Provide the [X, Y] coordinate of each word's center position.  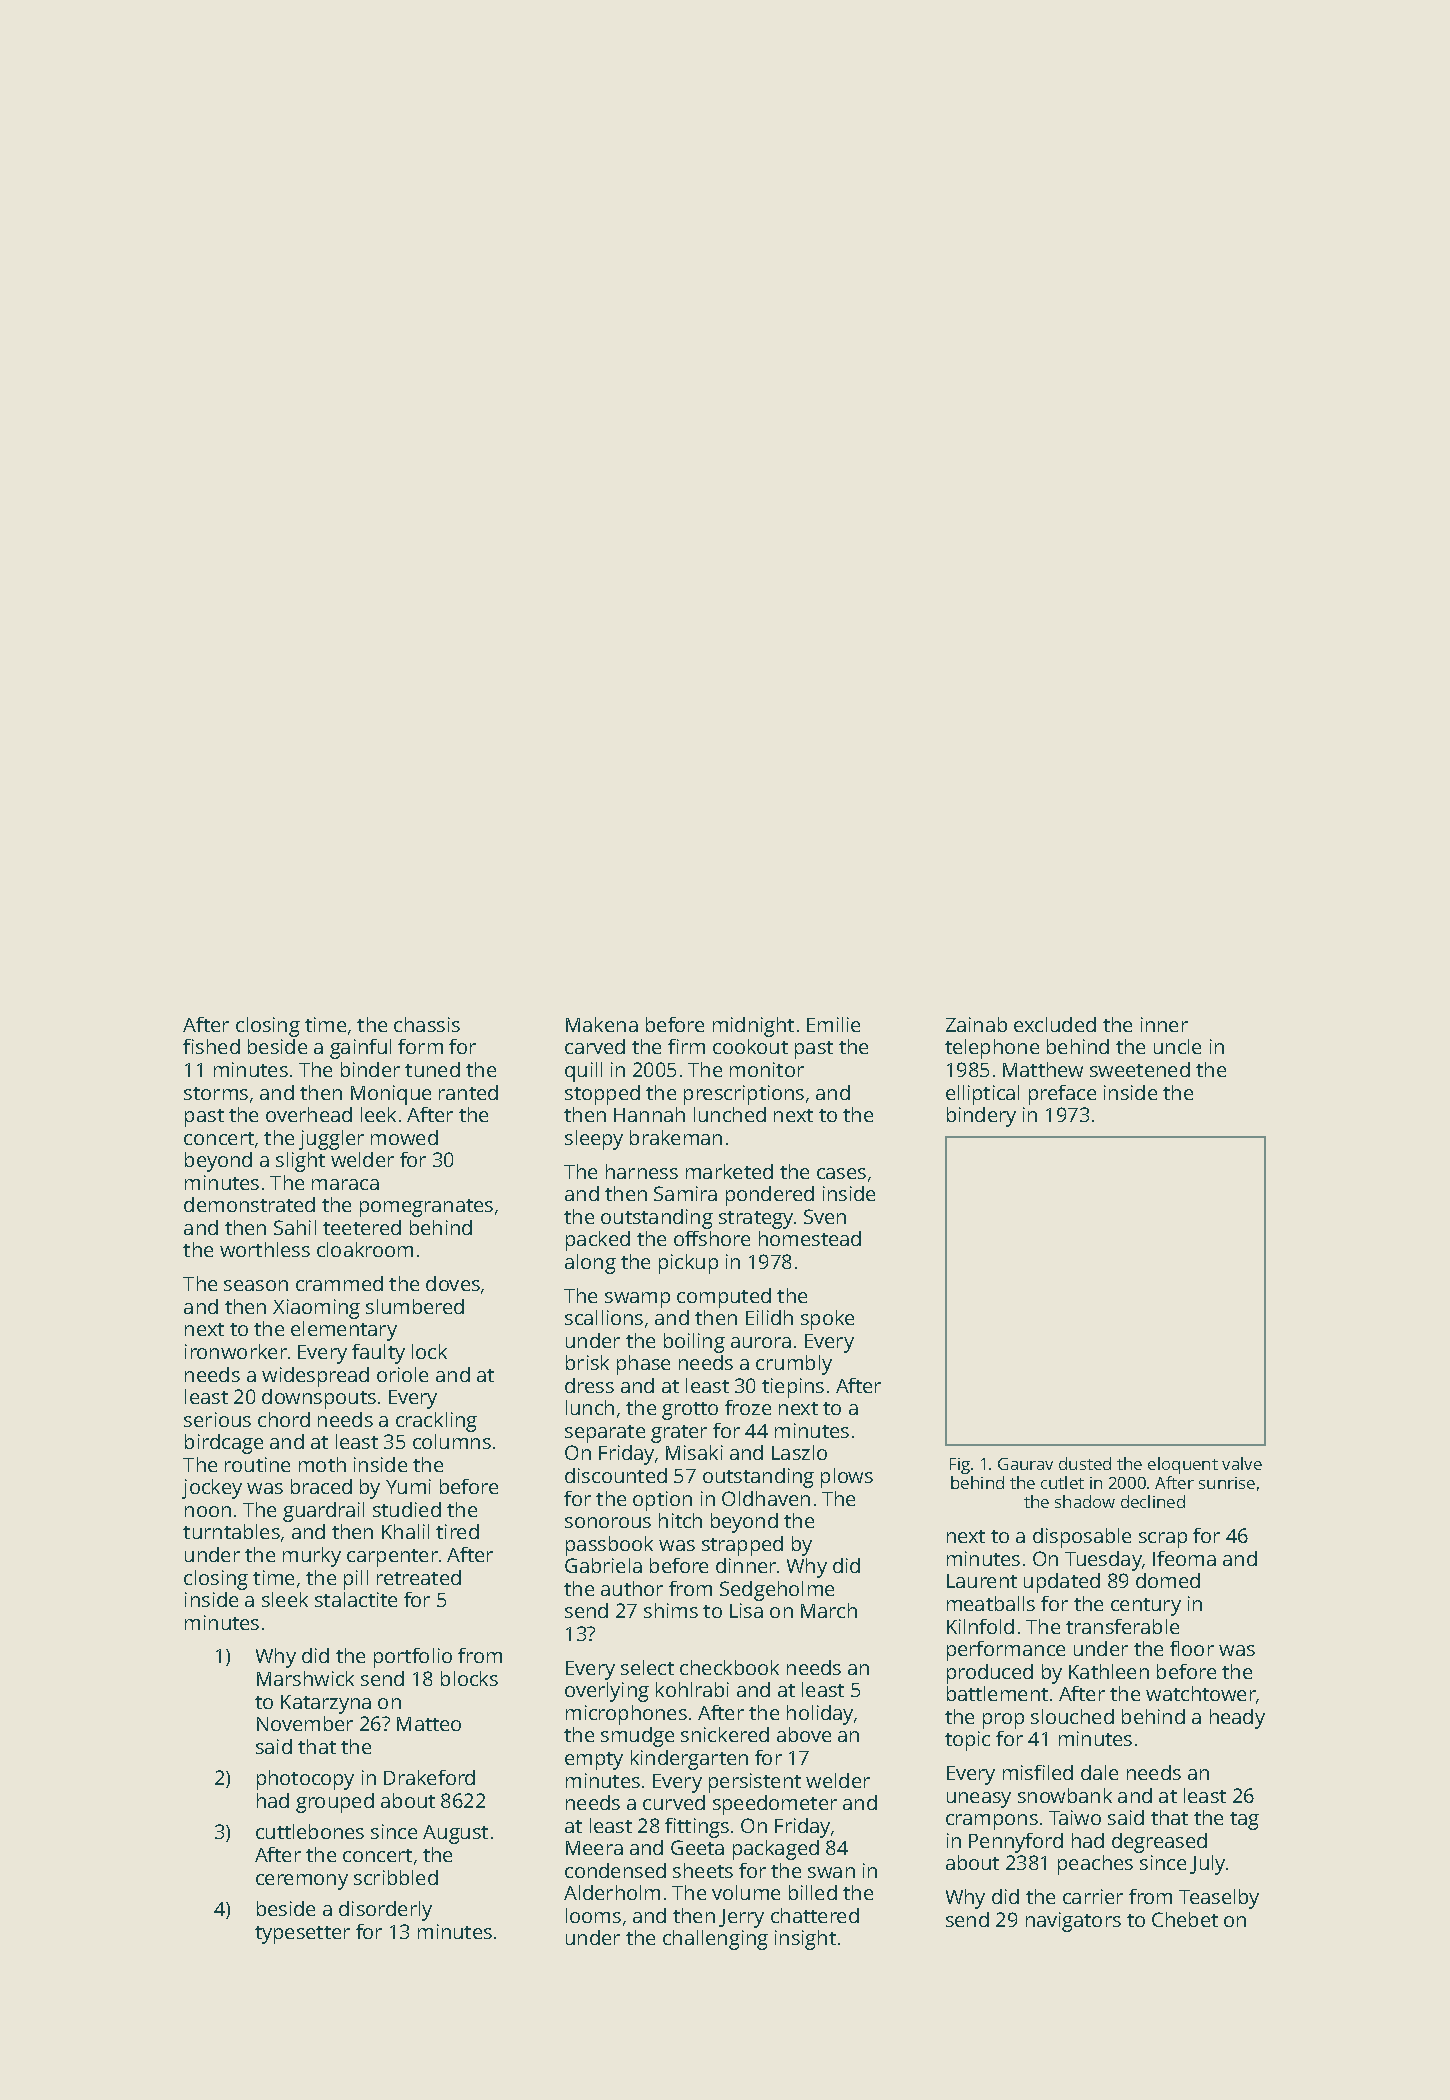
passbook [609, 1546]
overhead [309, 1114]
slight [300, 1162]
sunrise [1227, 1483]
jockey [212, 1489]
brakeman [676, 1137]
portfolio [413, 1658]
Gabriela [603, 1565]
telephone [992, 1049]
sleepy [594, 1140]
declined [1153, 1501]
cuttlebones [310, 1831]
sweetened [1140, 1069]
